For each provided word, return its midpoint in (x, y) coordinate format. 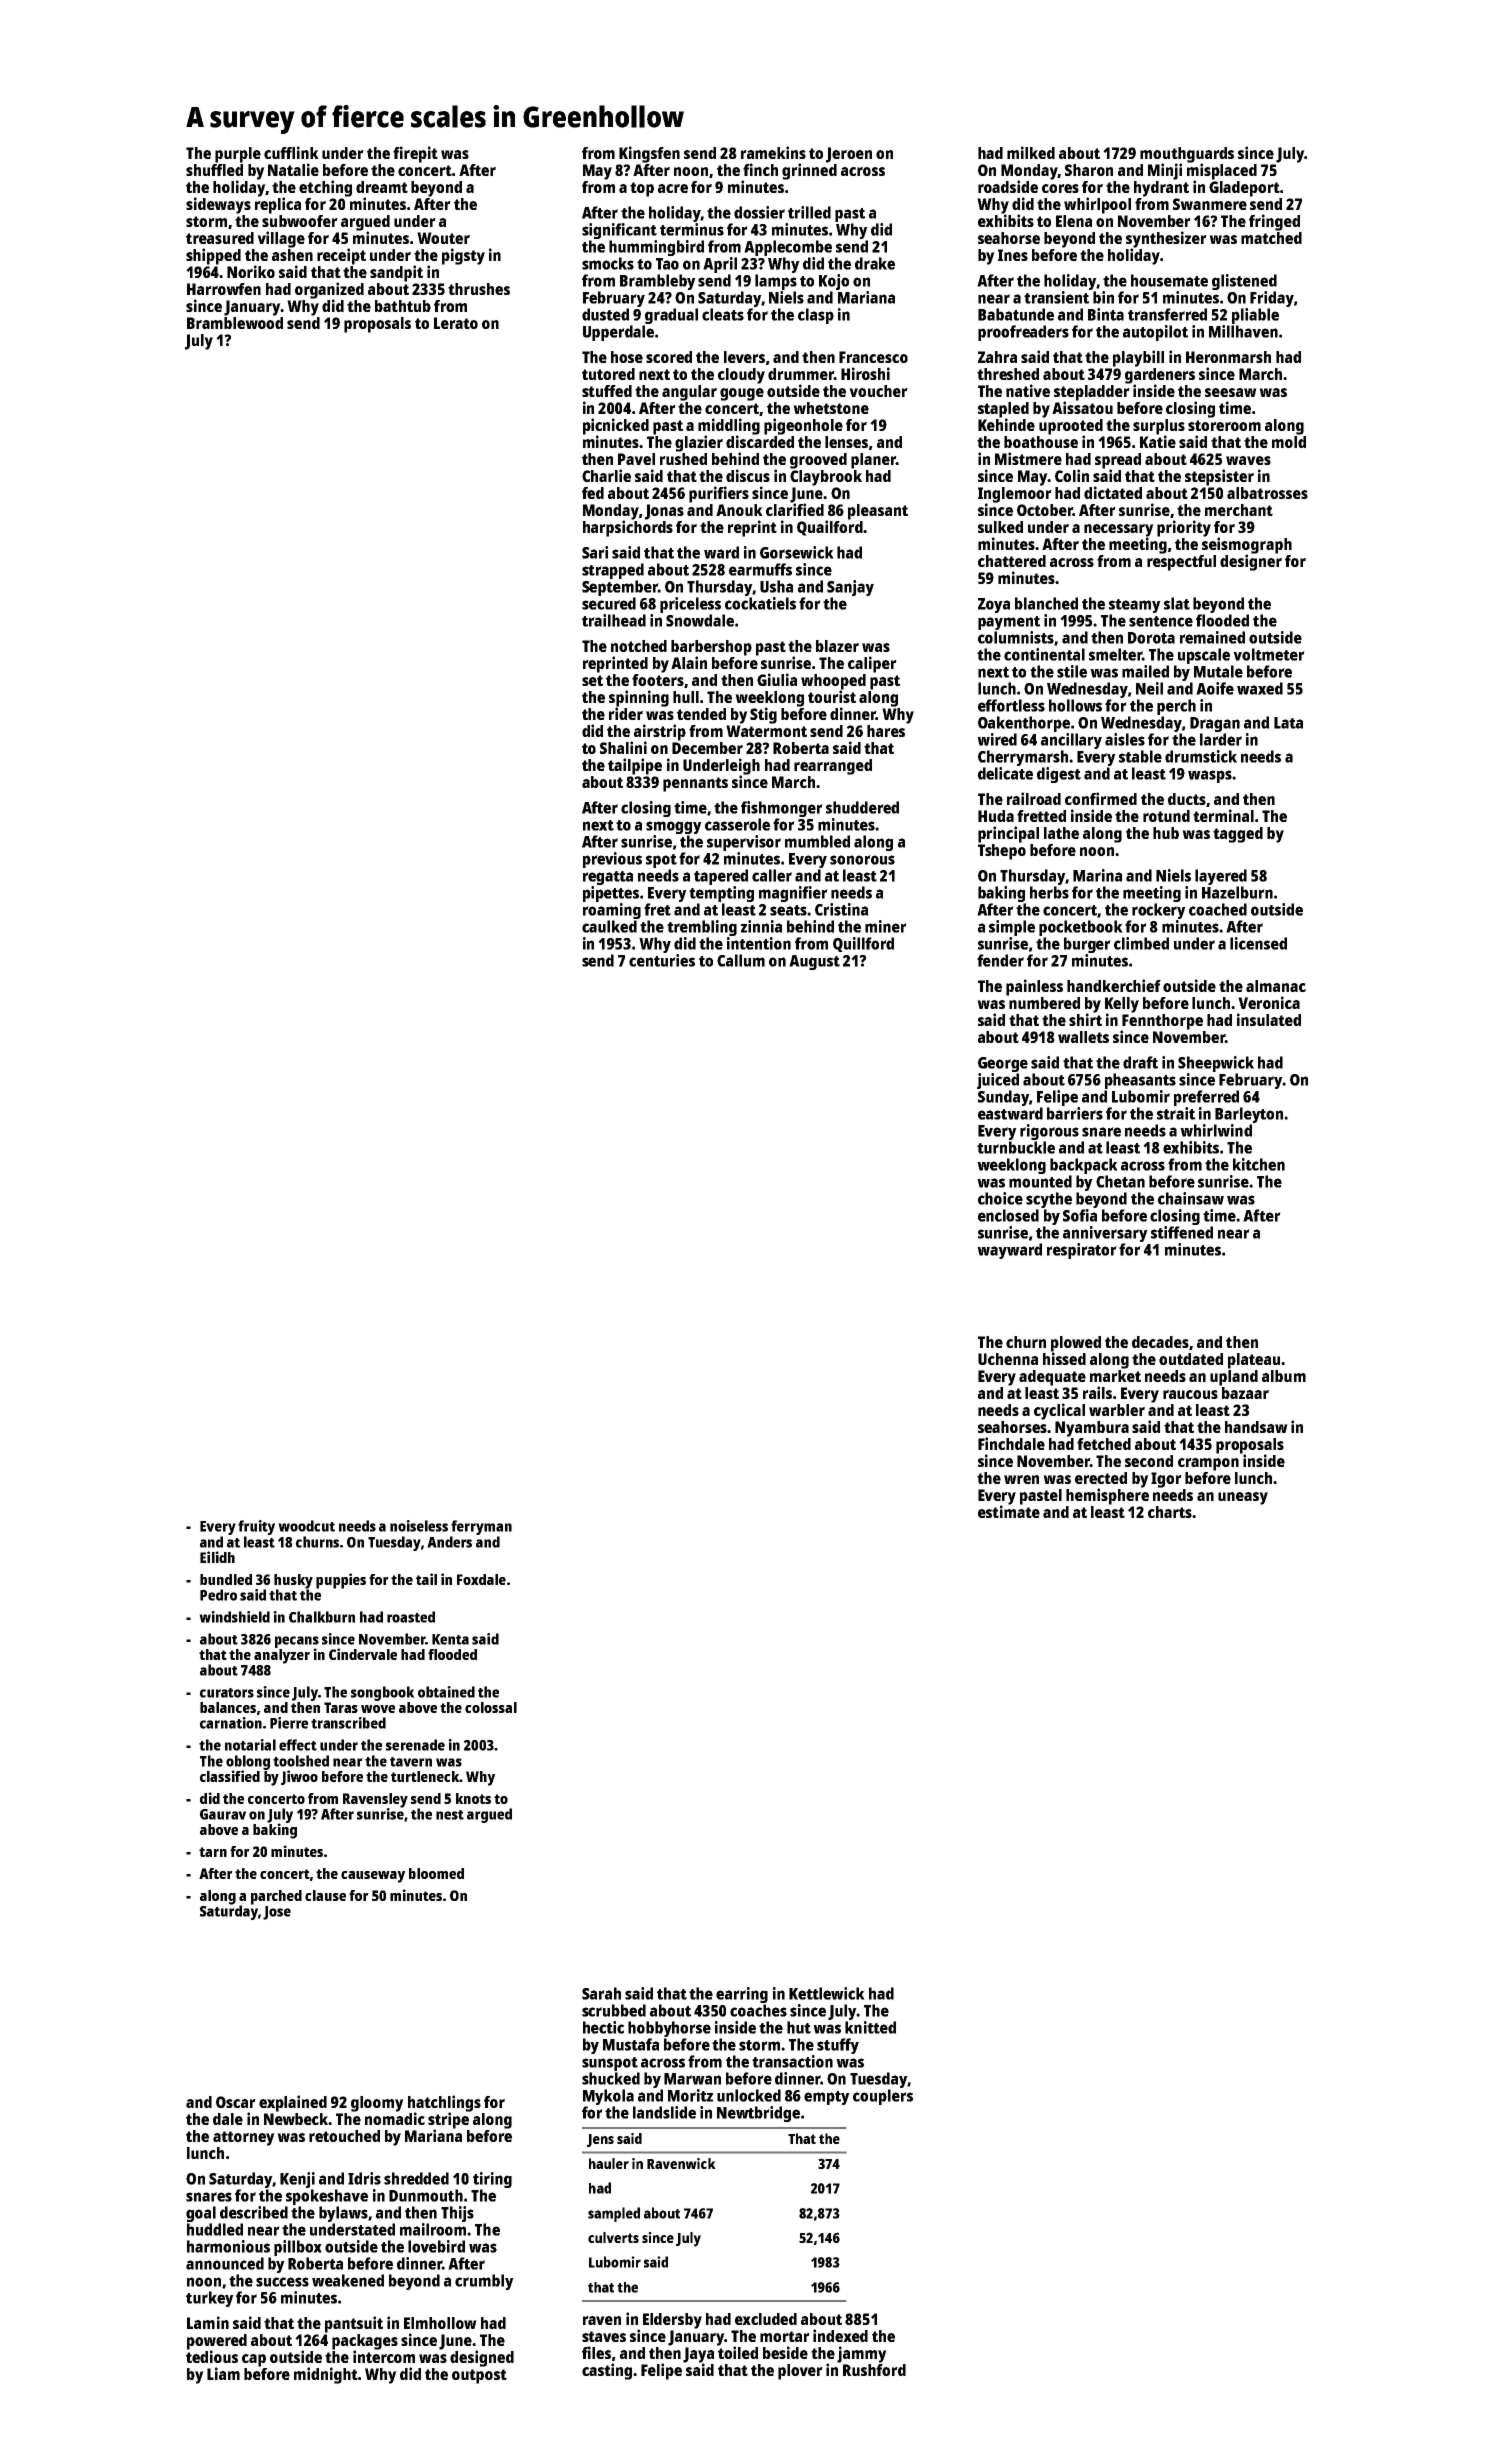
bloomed (436, 1873)
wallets (1083, 1037)
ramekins (773, 152)
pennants (695, 784)
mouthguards (1187, 155)
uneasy (1243, 1498)
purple (238, 155)
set (592, 680)
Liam (223, 2373)
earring (742, 1995)
